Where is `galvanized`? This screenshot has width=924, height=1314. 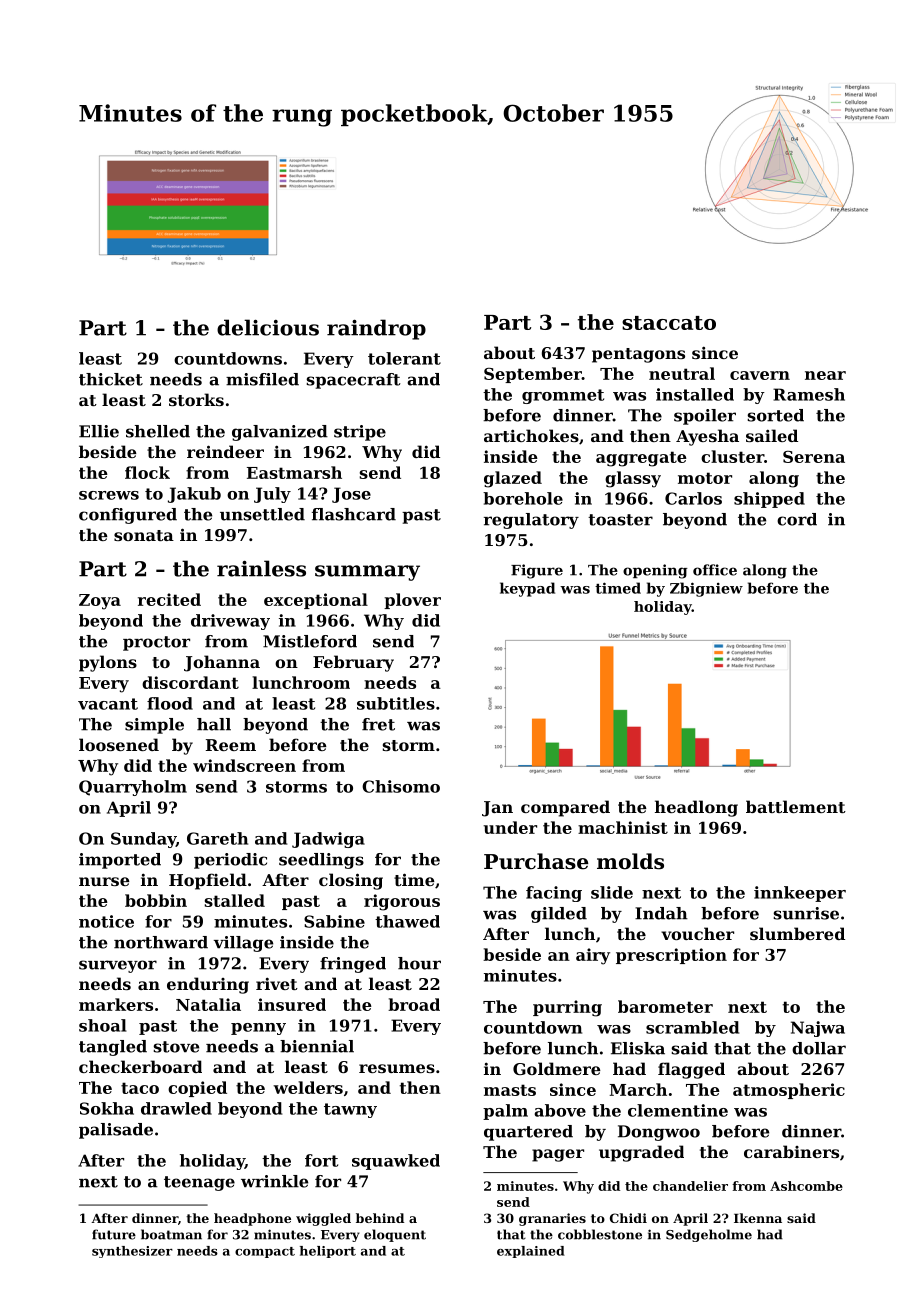 galvanized is located at coordinates (280, 433).
